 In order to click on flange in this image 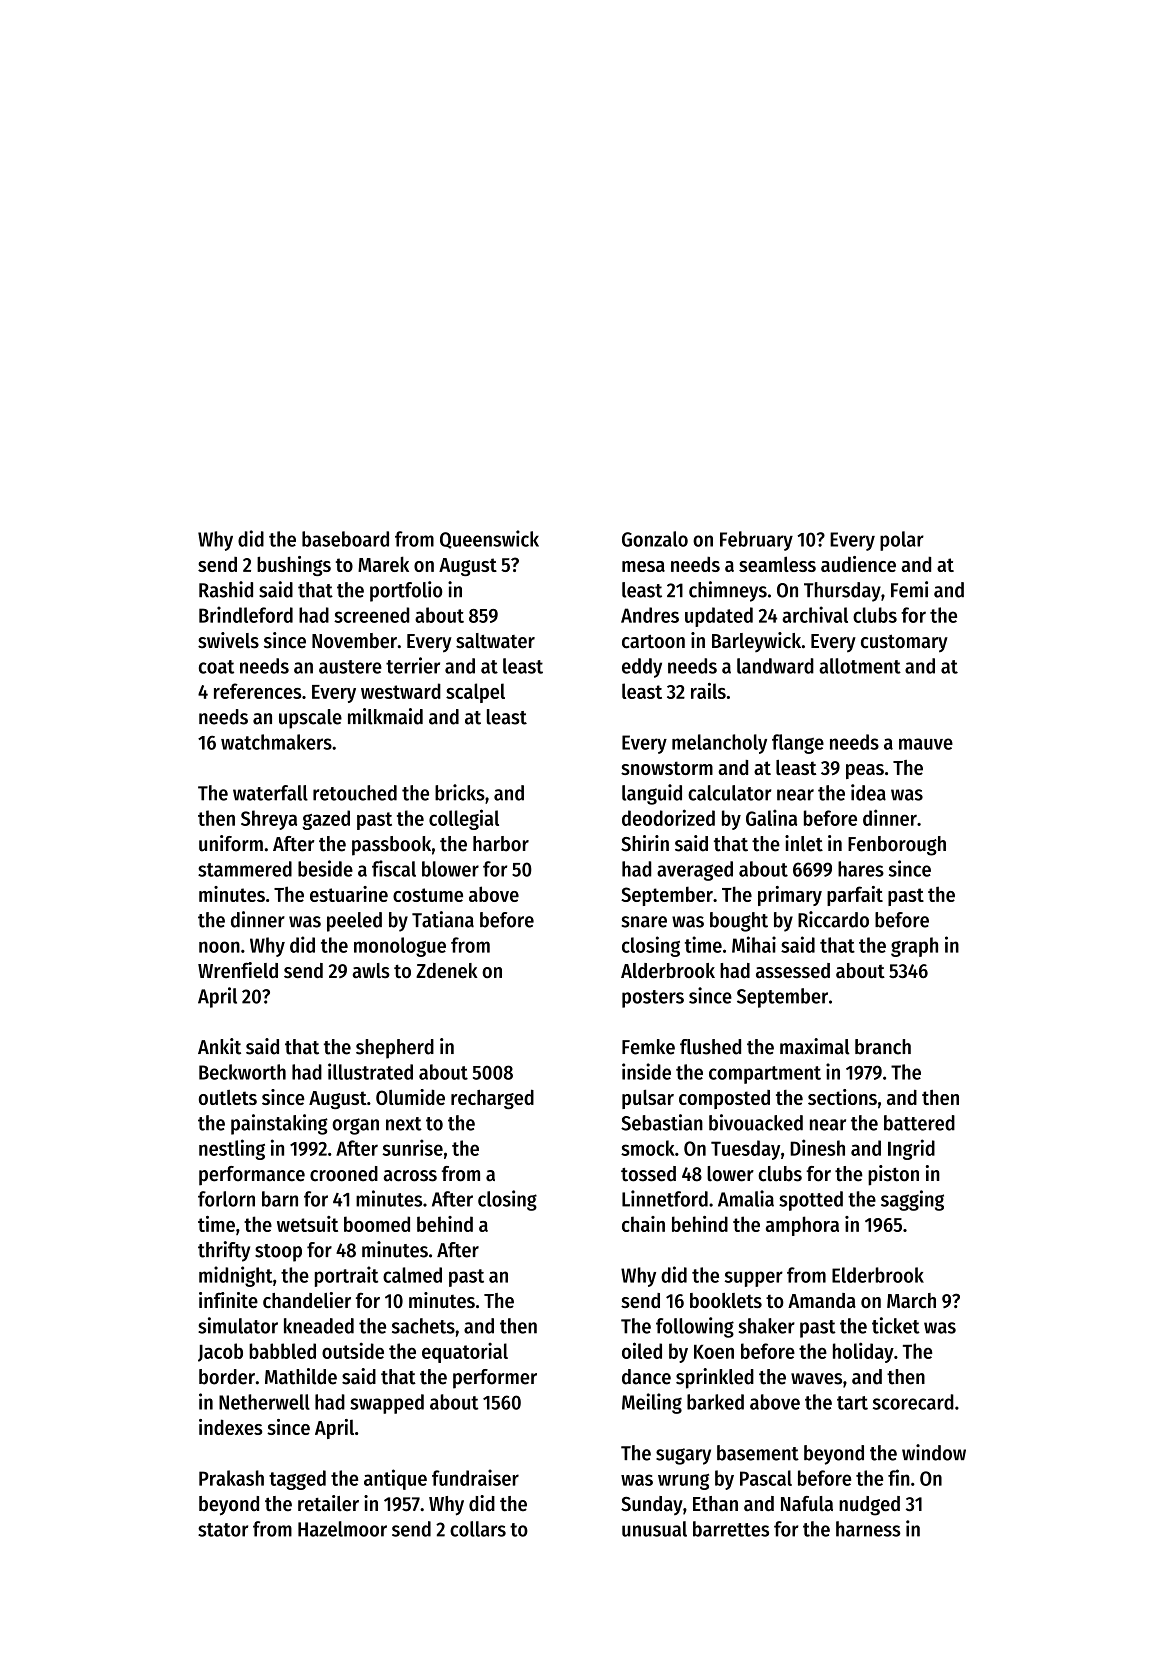, I will do `click(798, 744)`.
